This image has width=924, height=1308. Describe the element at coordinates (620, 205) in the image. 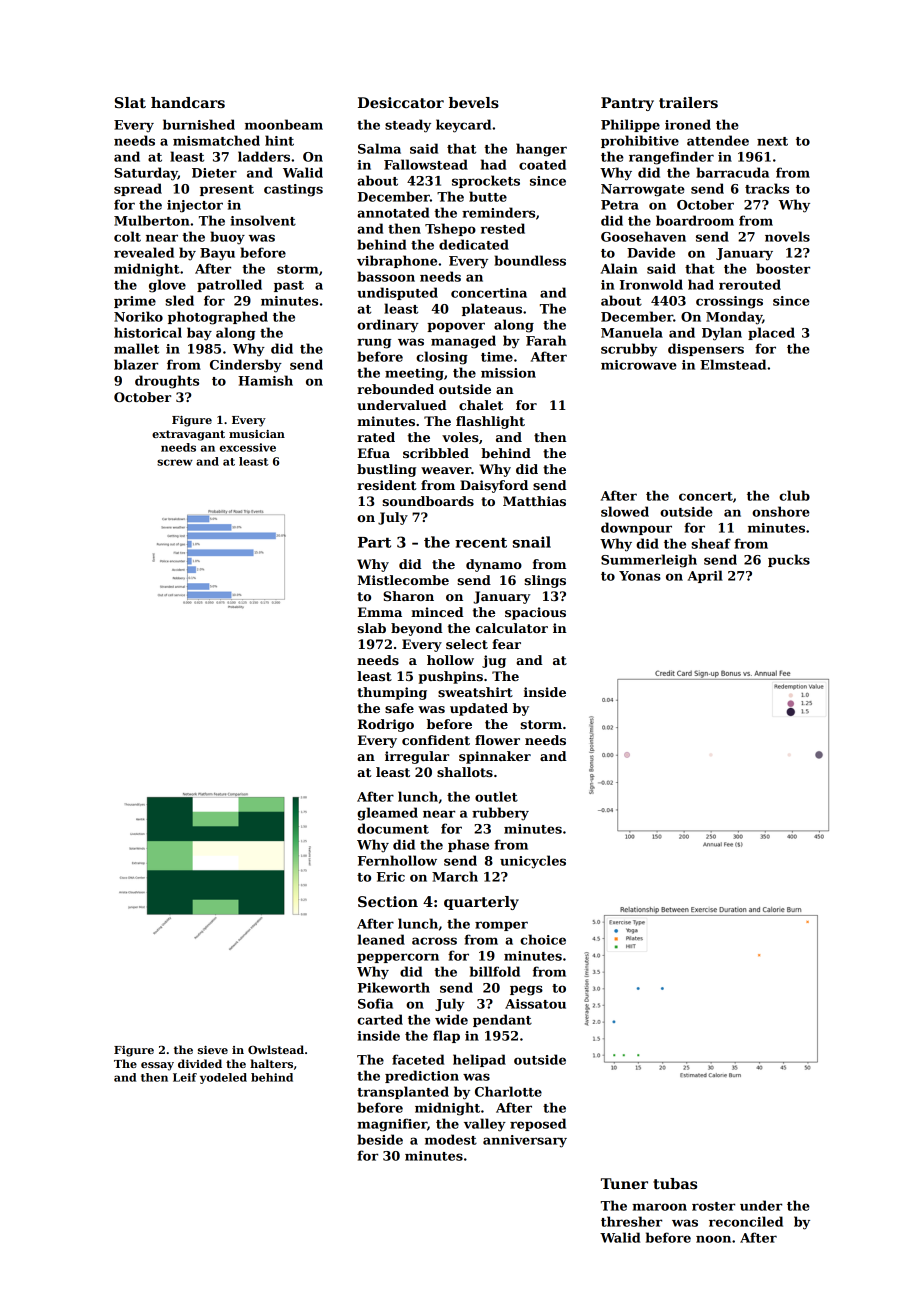

I see `Petra` at that location.
